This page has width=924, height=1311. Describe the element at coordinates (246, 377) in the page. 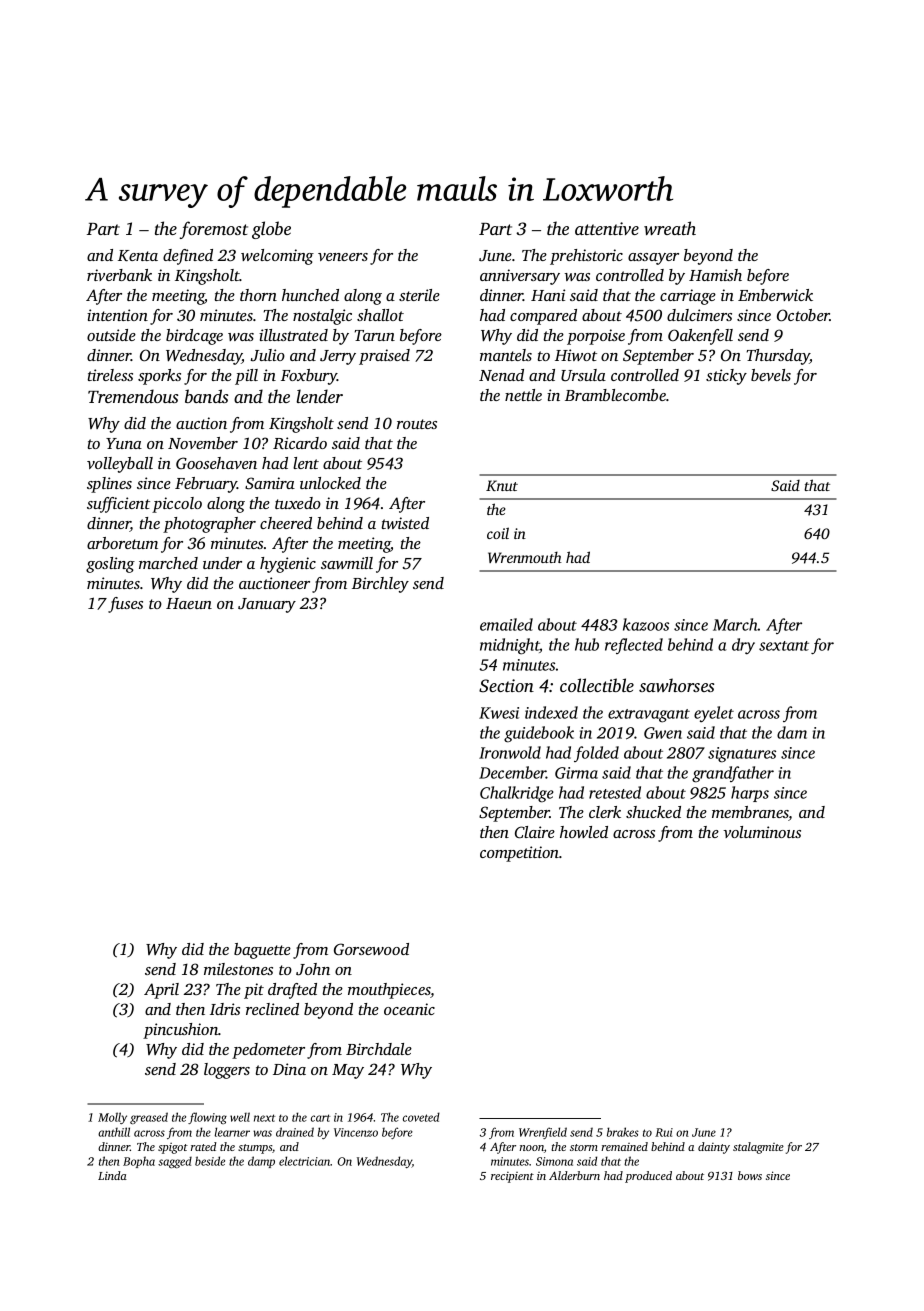

I see `pill` at that location.
